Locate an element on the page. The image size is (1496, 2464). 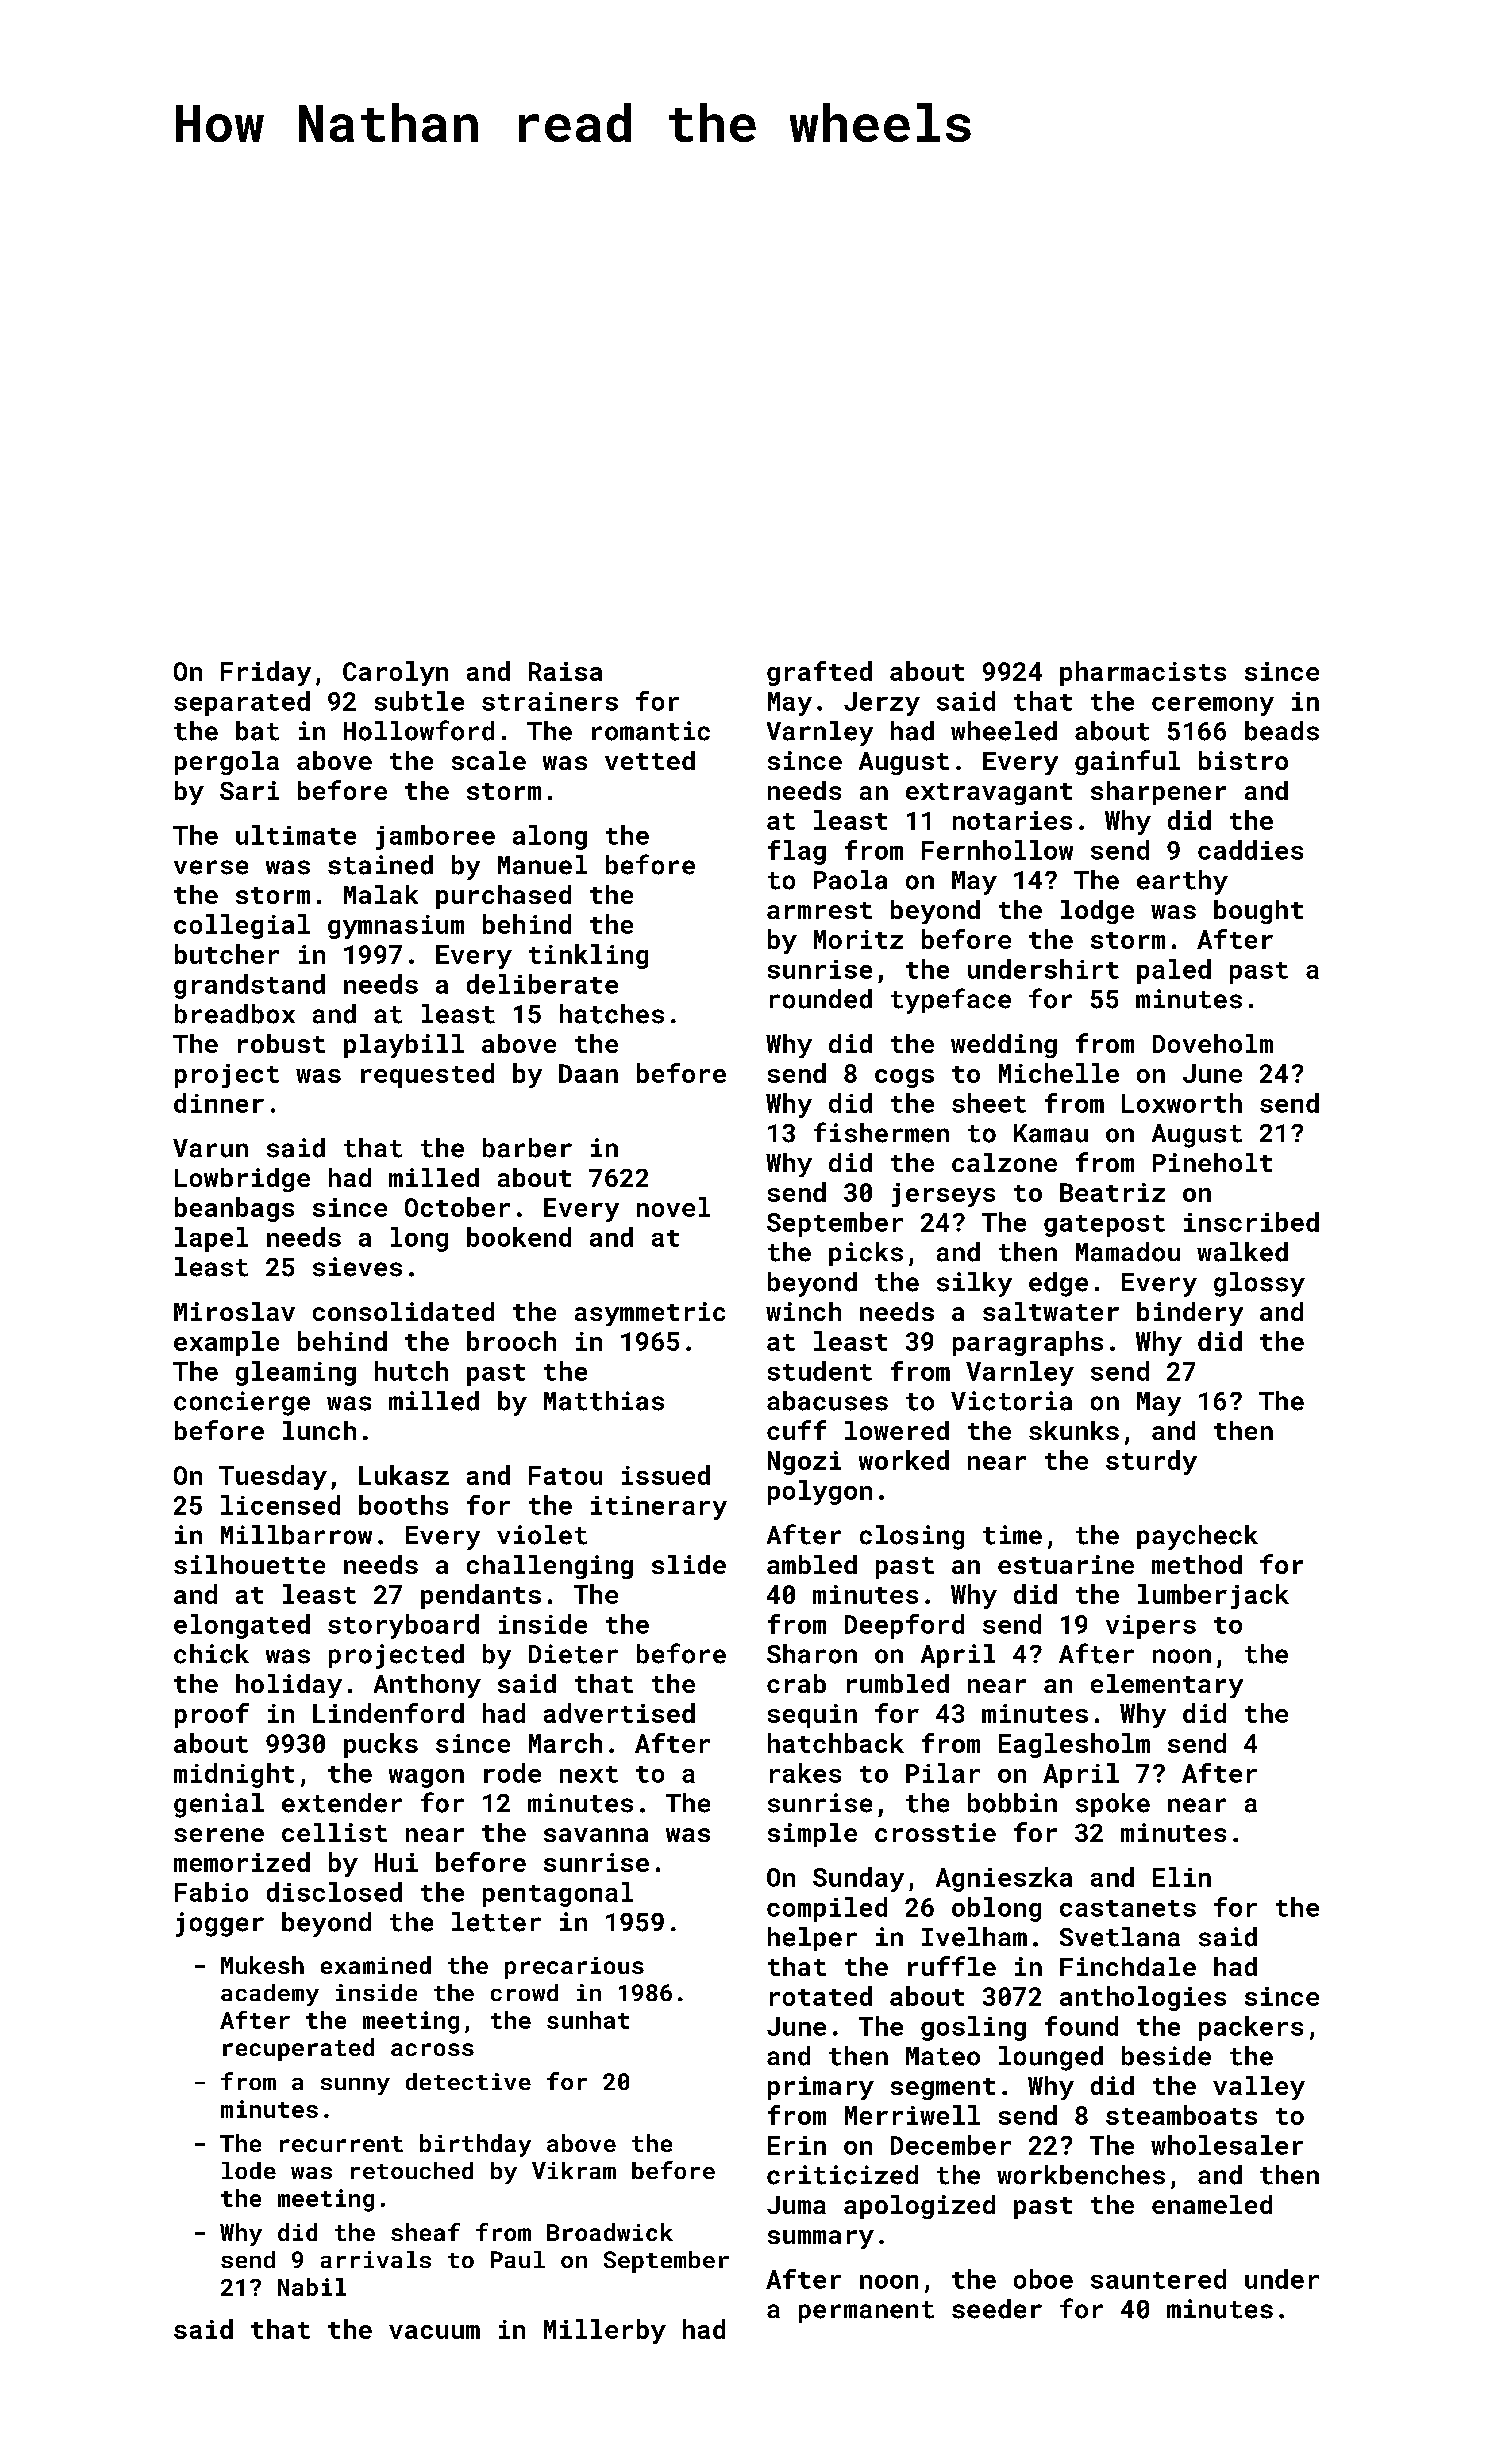
Fernhollow is located at coordinates (997, 850).
